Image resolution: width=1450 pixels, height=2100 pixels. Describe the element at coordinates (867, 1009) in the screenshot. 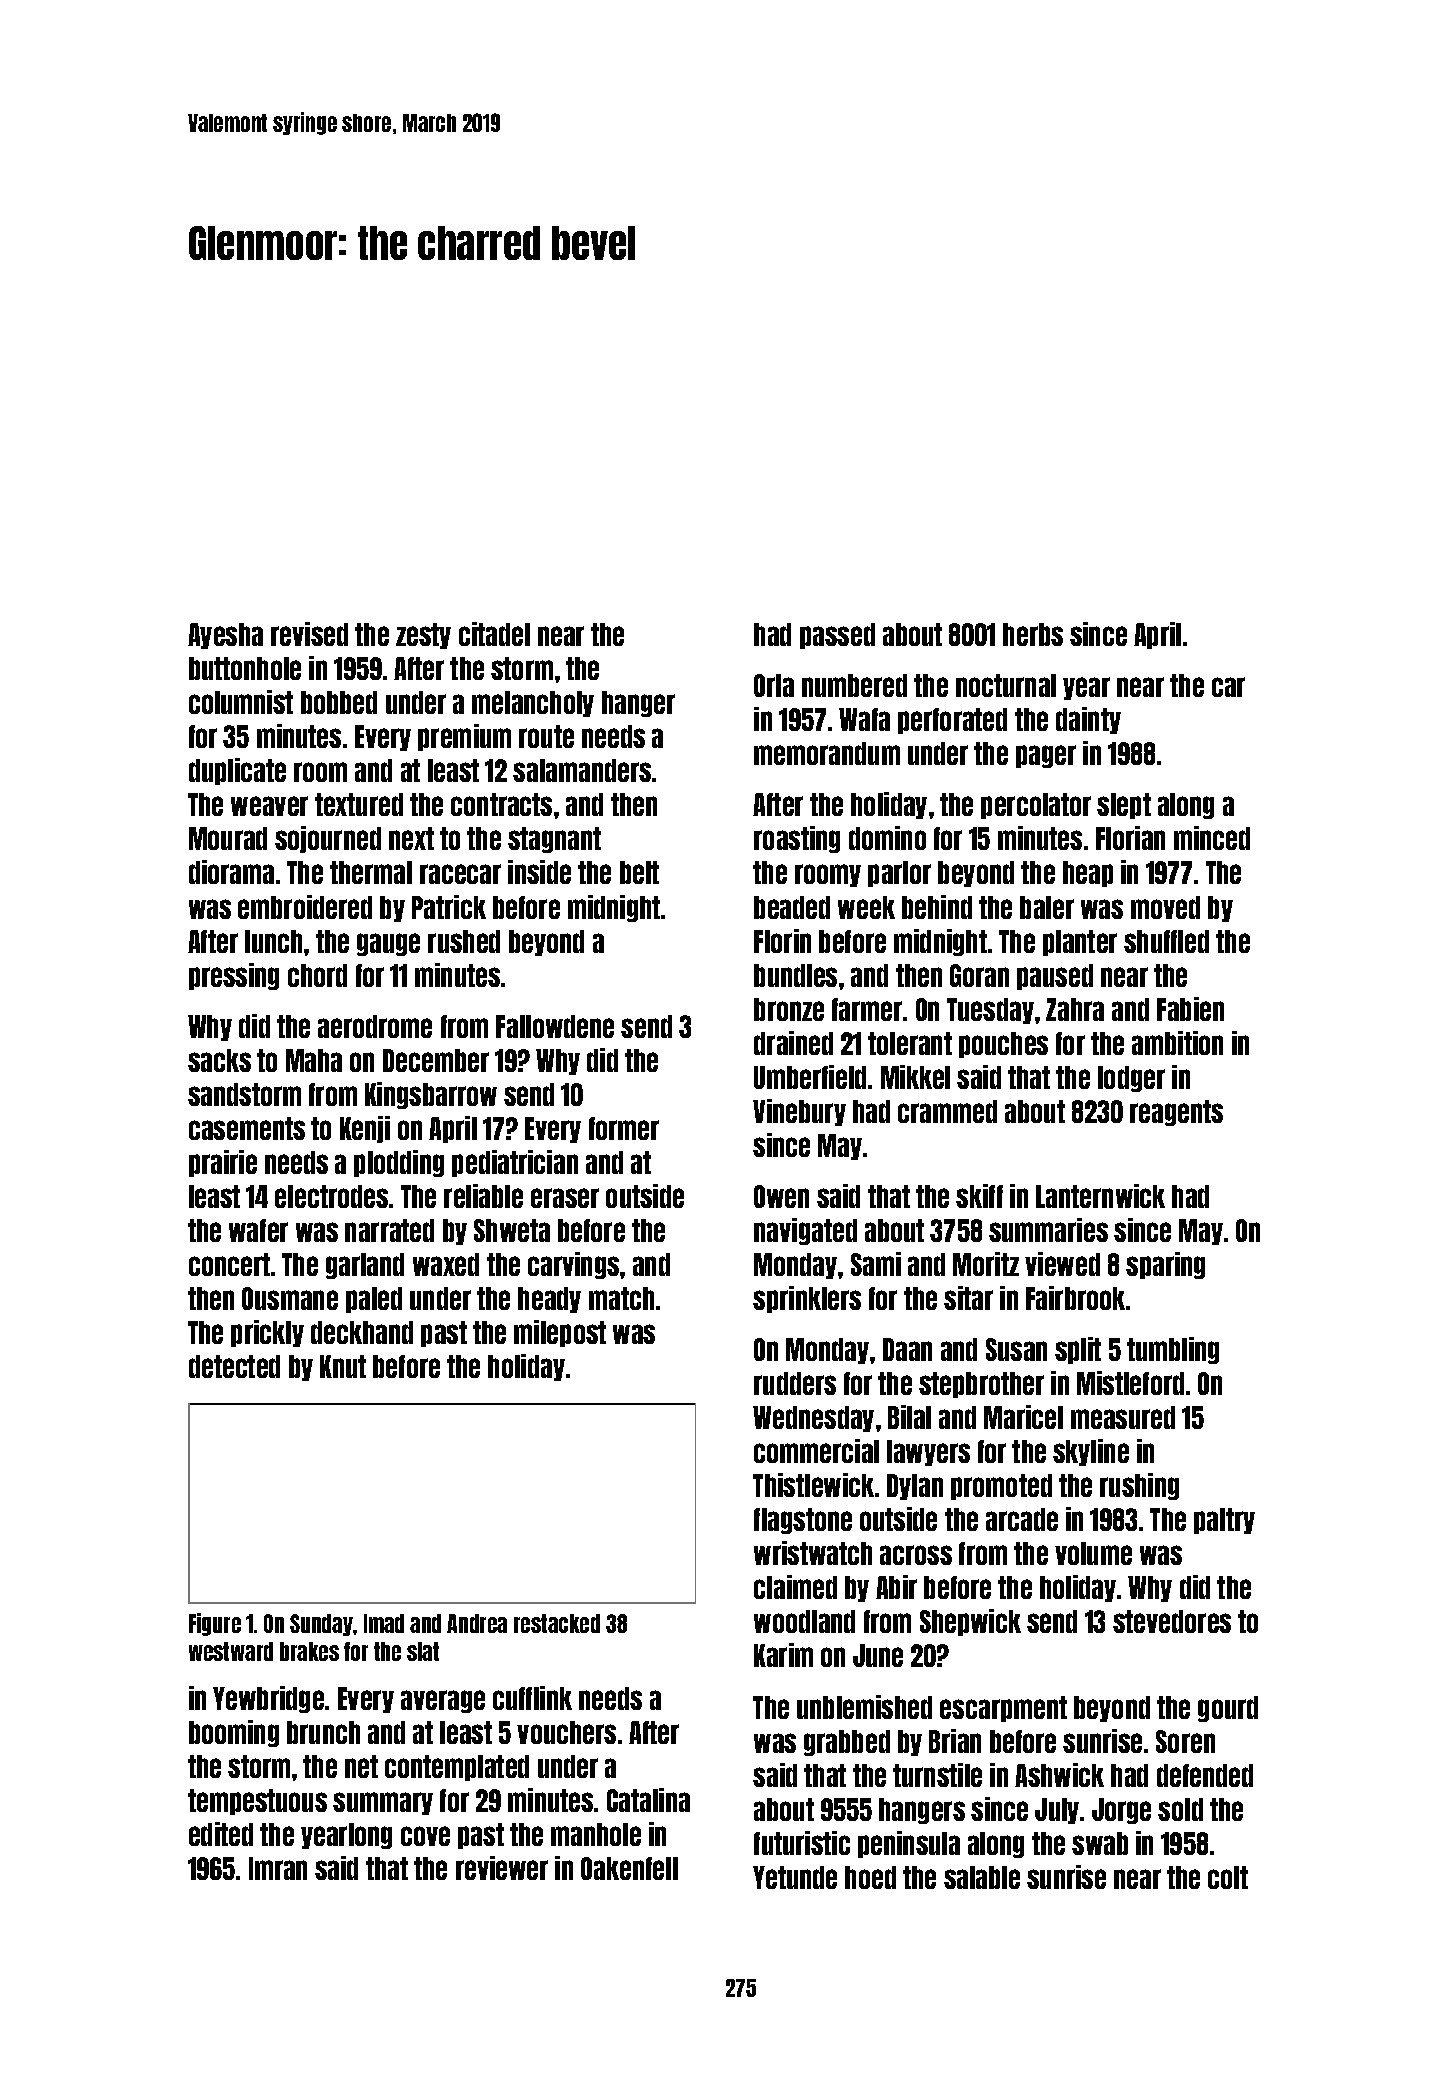

I see `farmer` at that location.
